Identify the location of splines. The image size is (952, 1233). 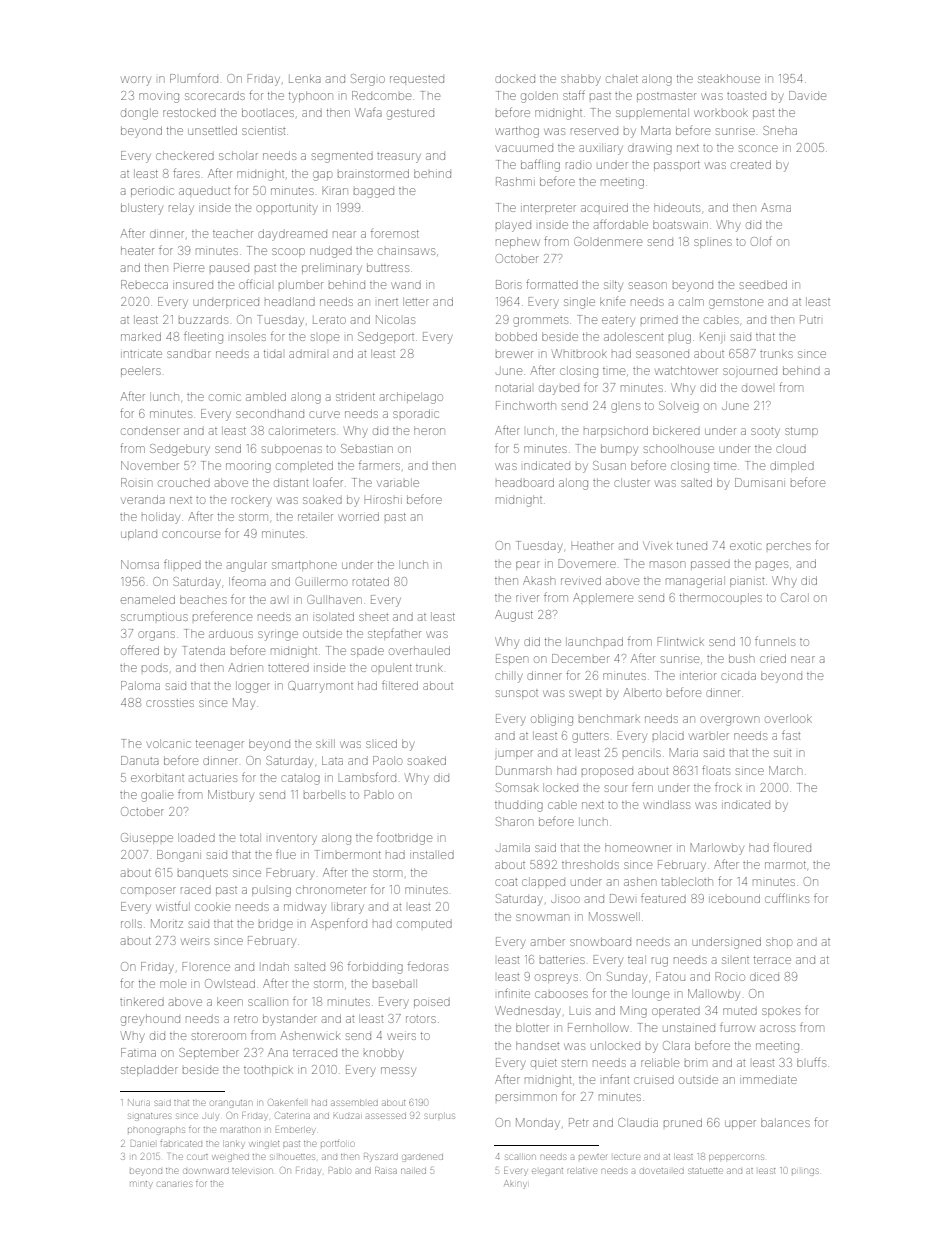
(713, 243).
